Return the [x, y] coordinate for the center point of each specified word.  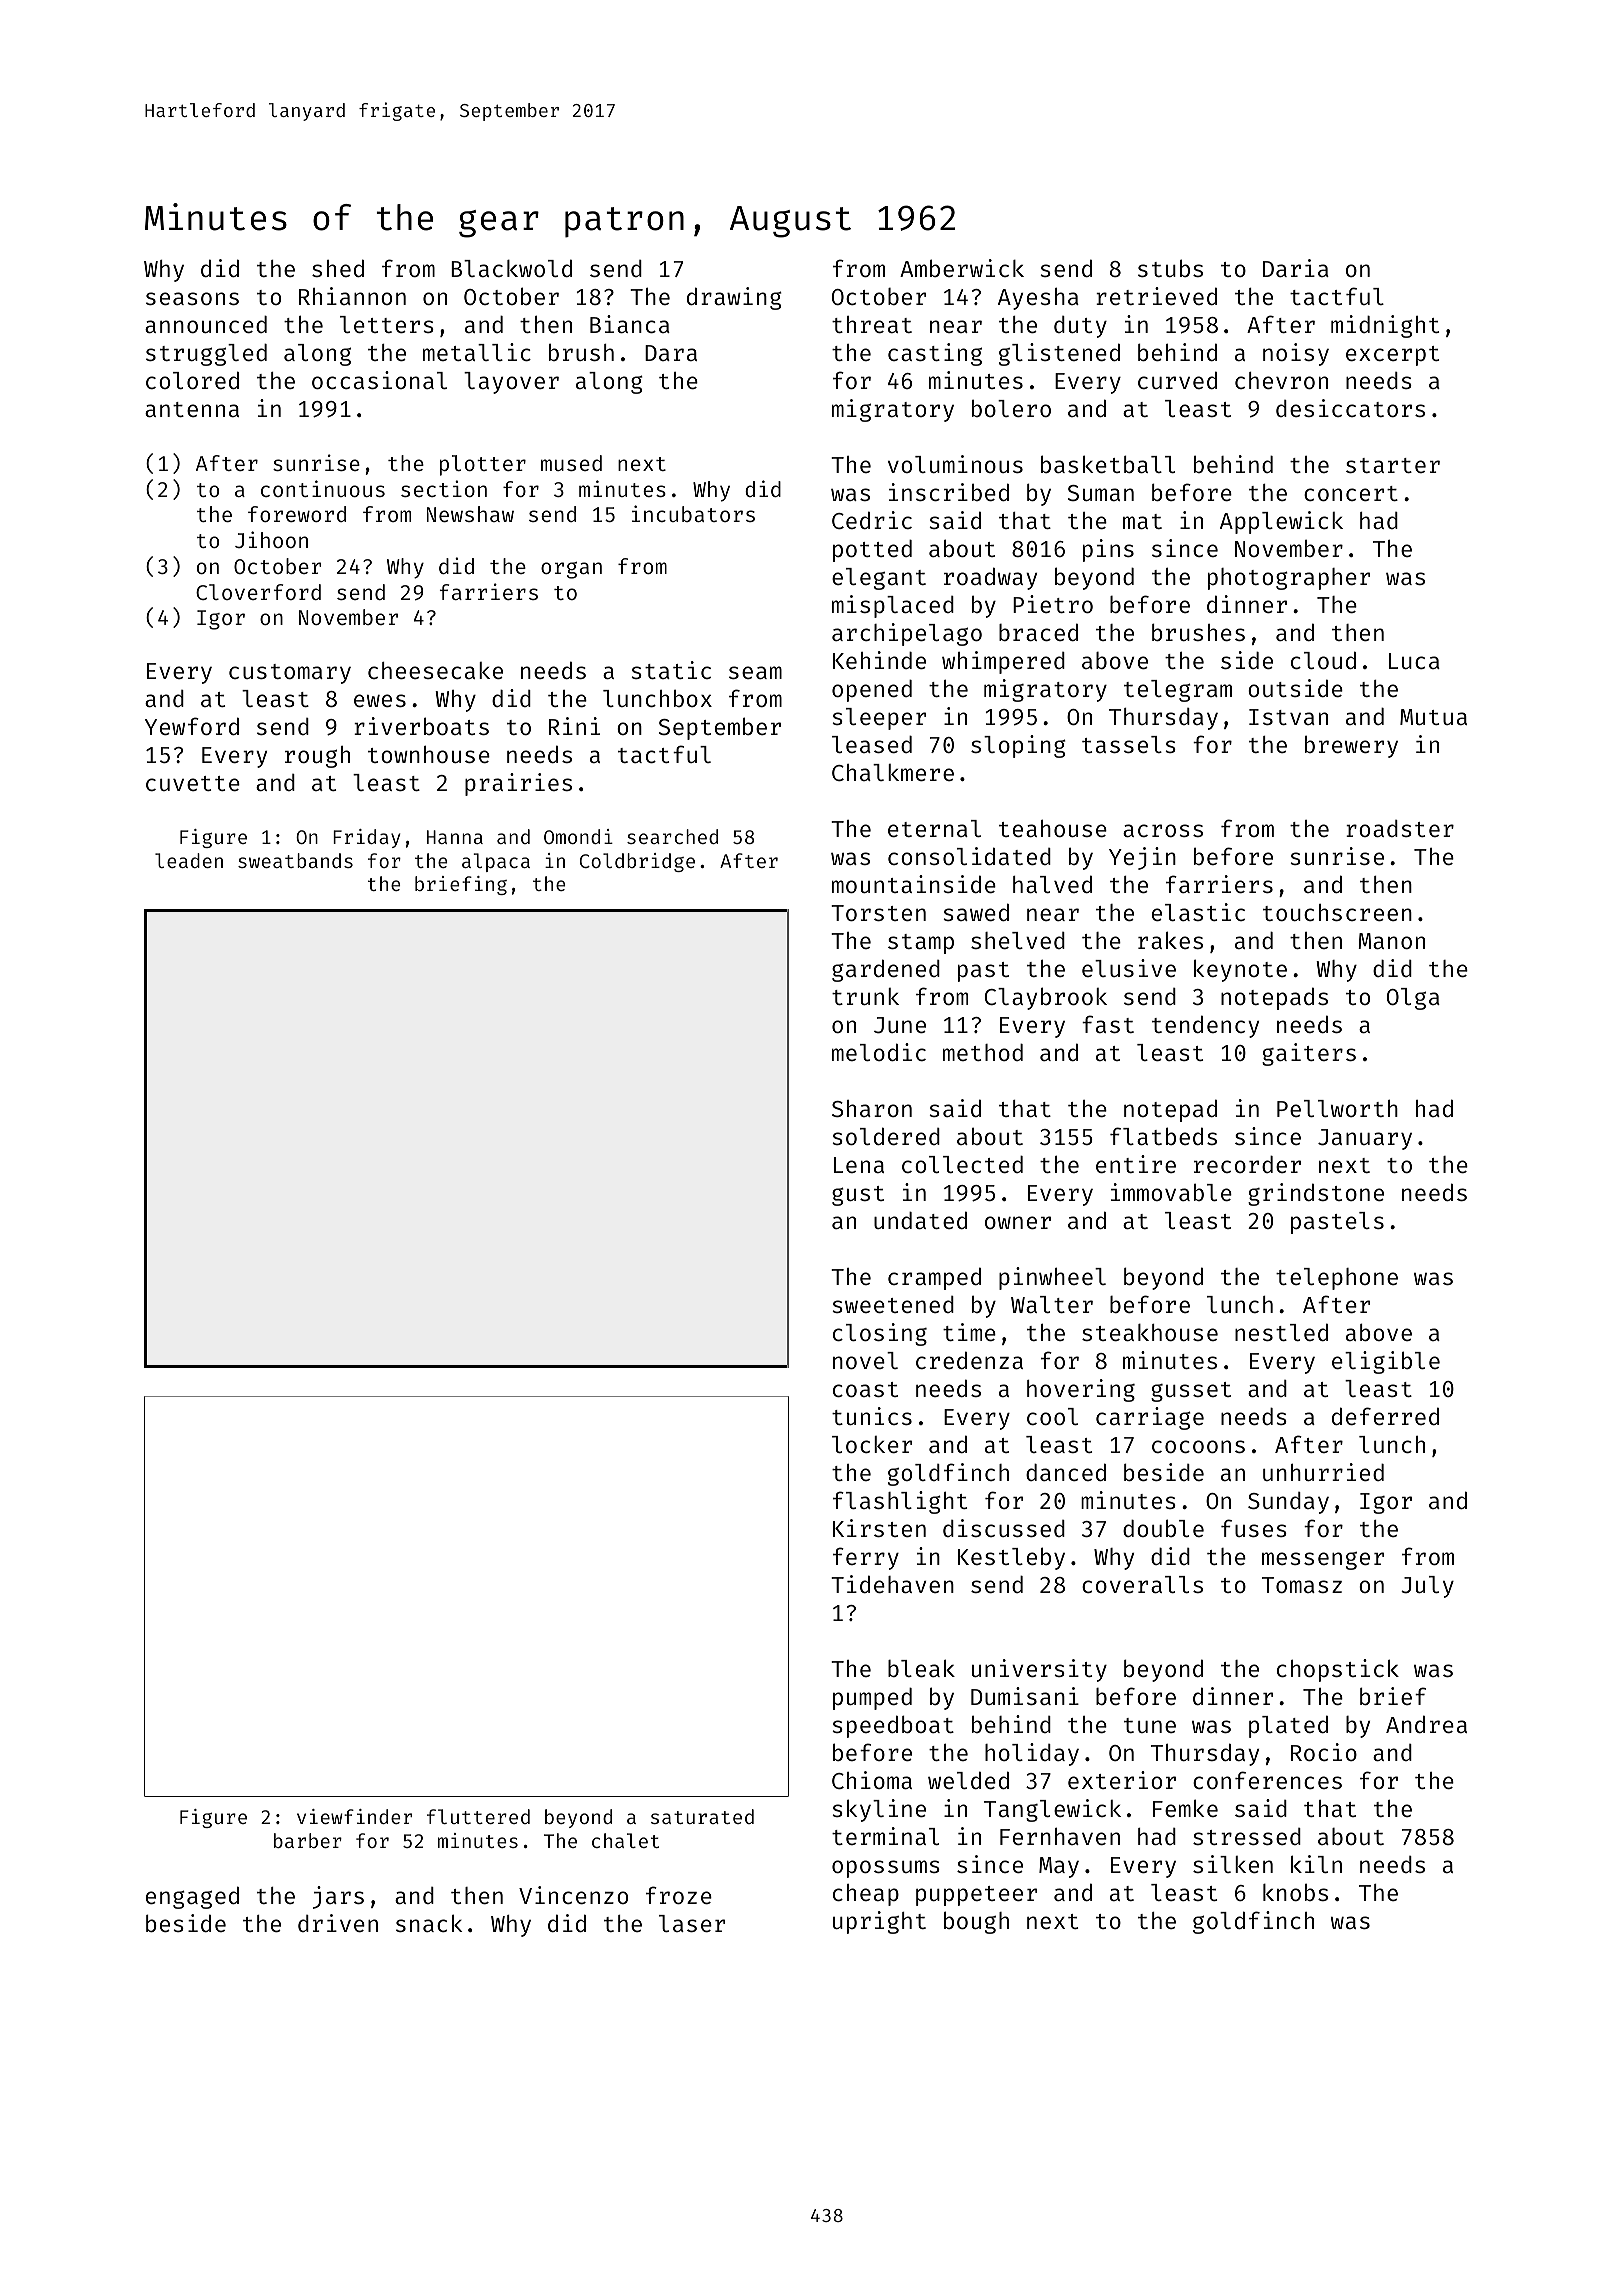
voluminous [955, 464]
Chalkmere [893, 772]
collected [962, 1164]
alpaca [496, 862]
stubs [1170, 268]
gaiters [1309, 1054]
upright [879, 1922]
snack [429, 1923]
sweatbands [295, 860]
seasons [192, 298]
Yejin [1142, 858]
